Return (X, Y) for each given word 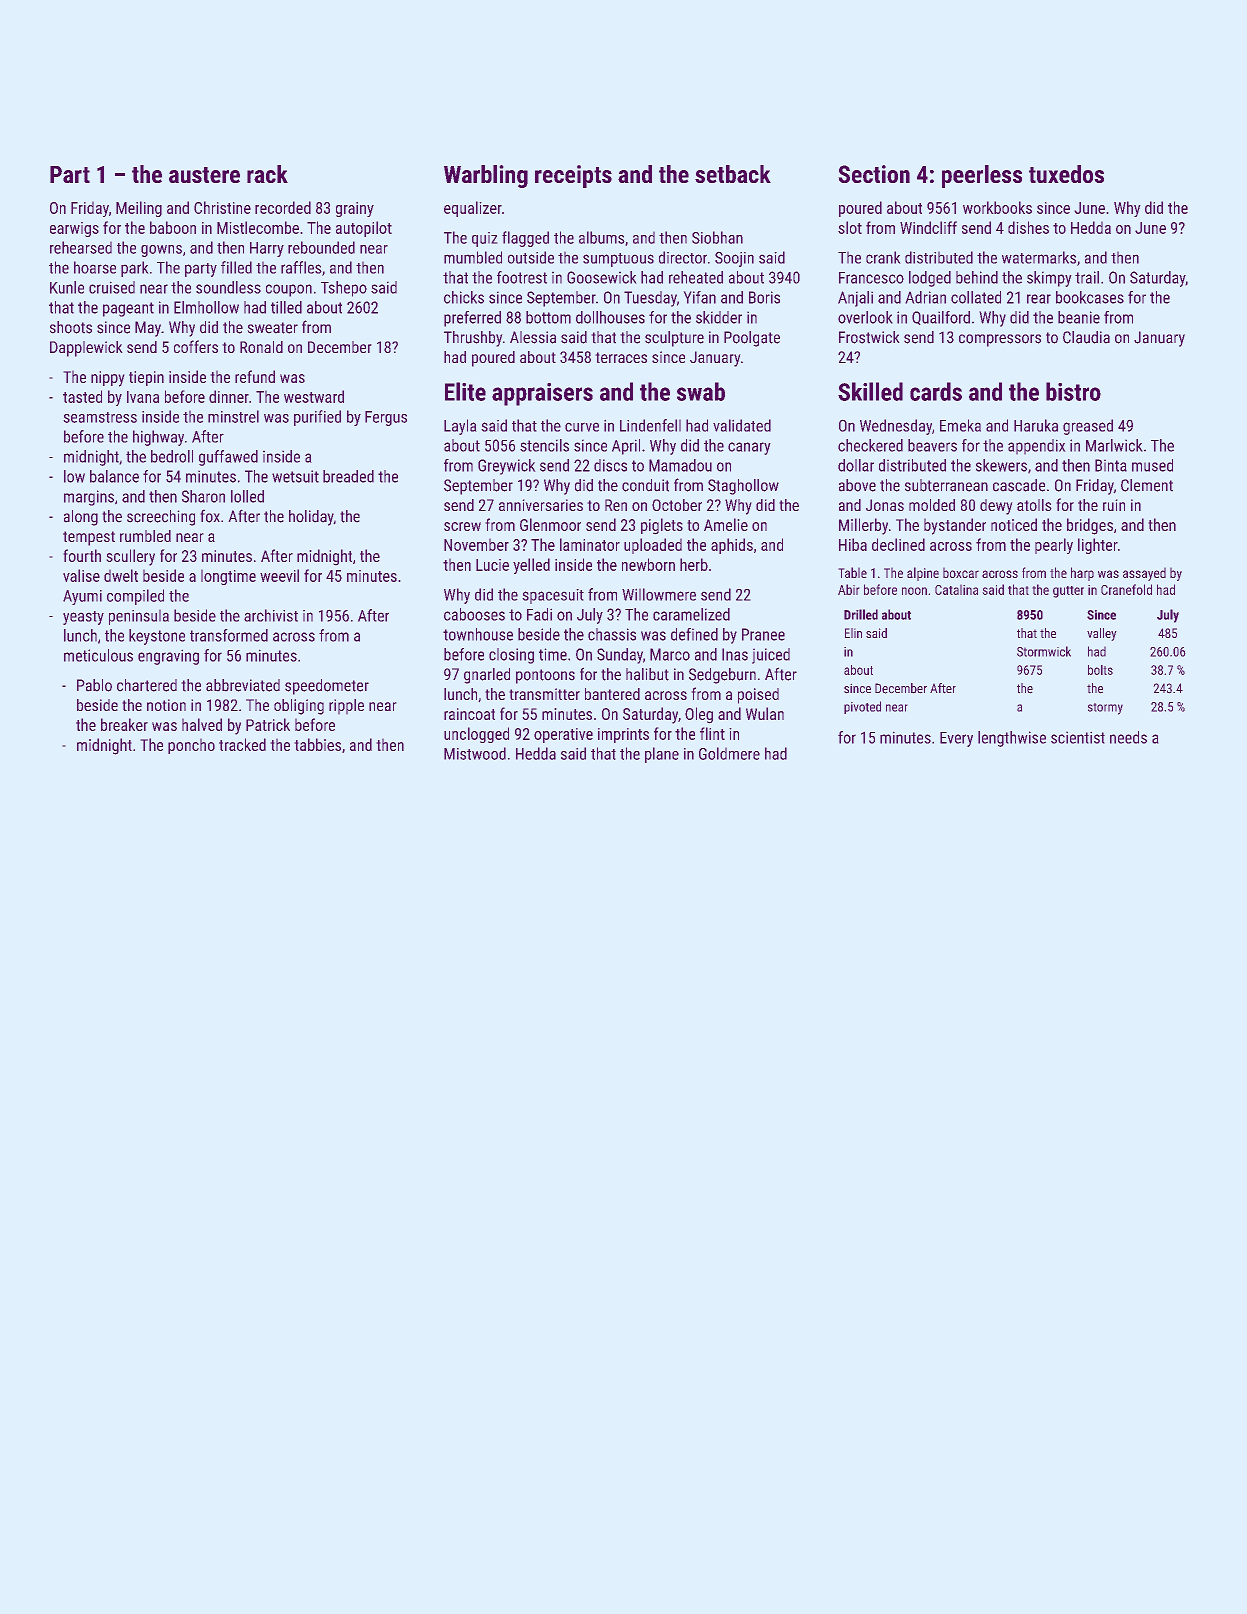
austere (204, 175)
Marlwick (1114, 445)
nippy (108, 379)
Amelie (726, 524)
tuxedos (1066, 174)
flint (712, 733)
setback (733, 174)
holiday (311, 518)
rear (1039, 299)
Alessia (533, 337)
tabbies (317, 744)
